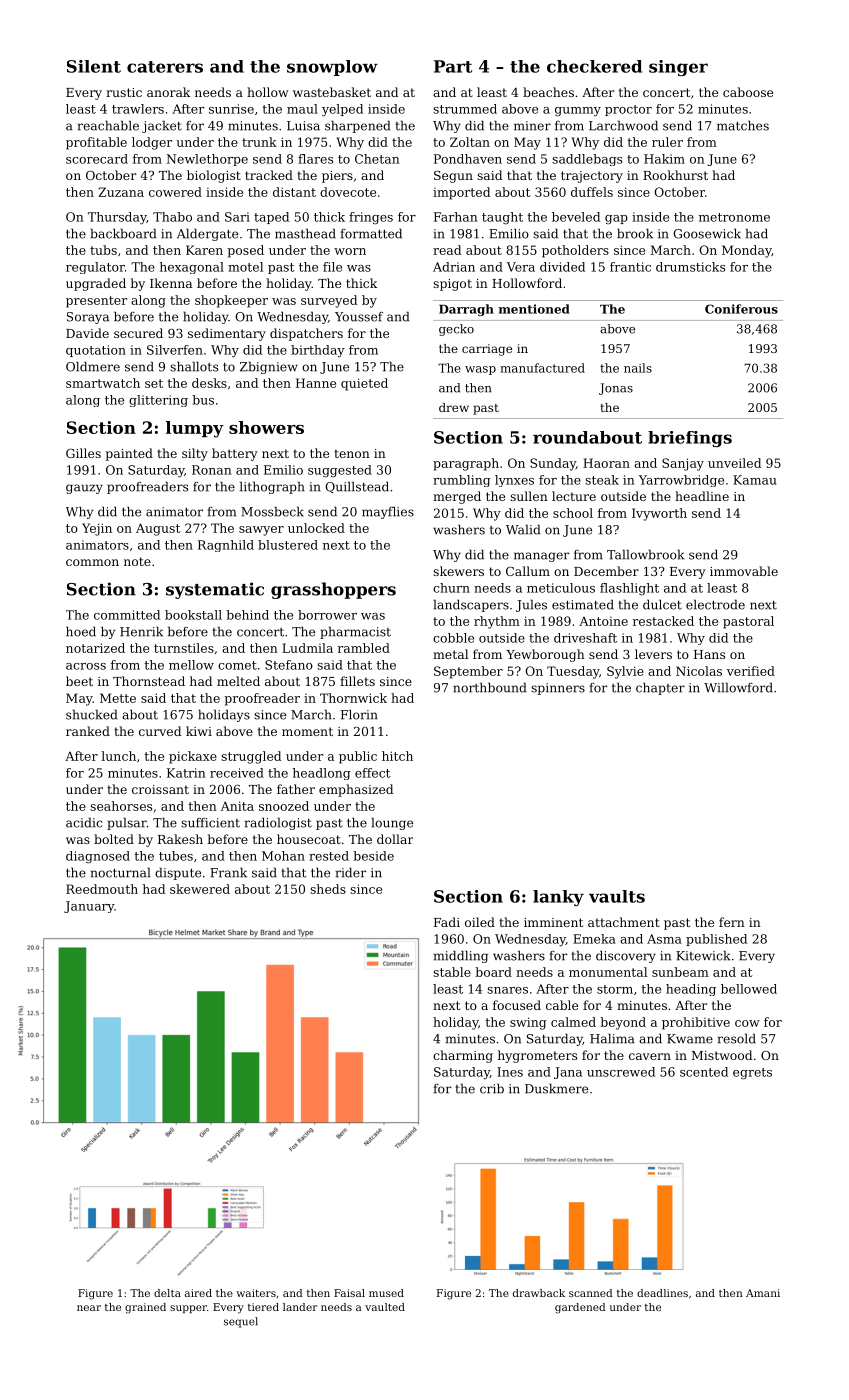 The height and width of the page is (1400, 849). What do you see at coordinates (480, 370) in the page?
I see `wasp` at bounding box center [480, 370].
